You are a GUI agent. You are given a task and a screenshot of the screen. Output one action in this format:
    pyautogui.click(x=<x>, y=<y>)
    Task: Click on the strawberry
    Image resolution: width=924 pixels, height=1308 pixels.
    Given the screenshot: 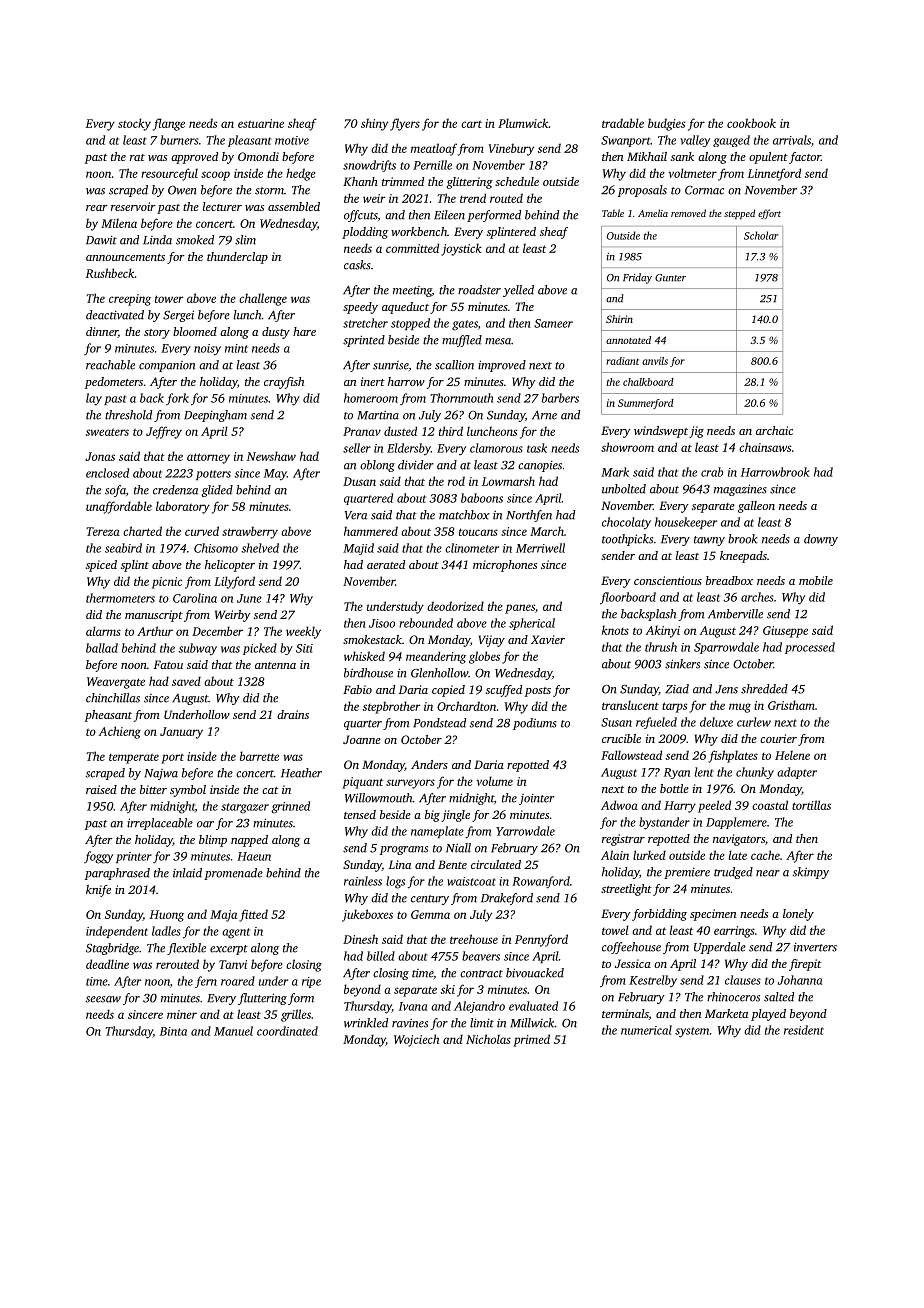 What is the action you would take?
    pyautogui.click(x=250, y=532)
